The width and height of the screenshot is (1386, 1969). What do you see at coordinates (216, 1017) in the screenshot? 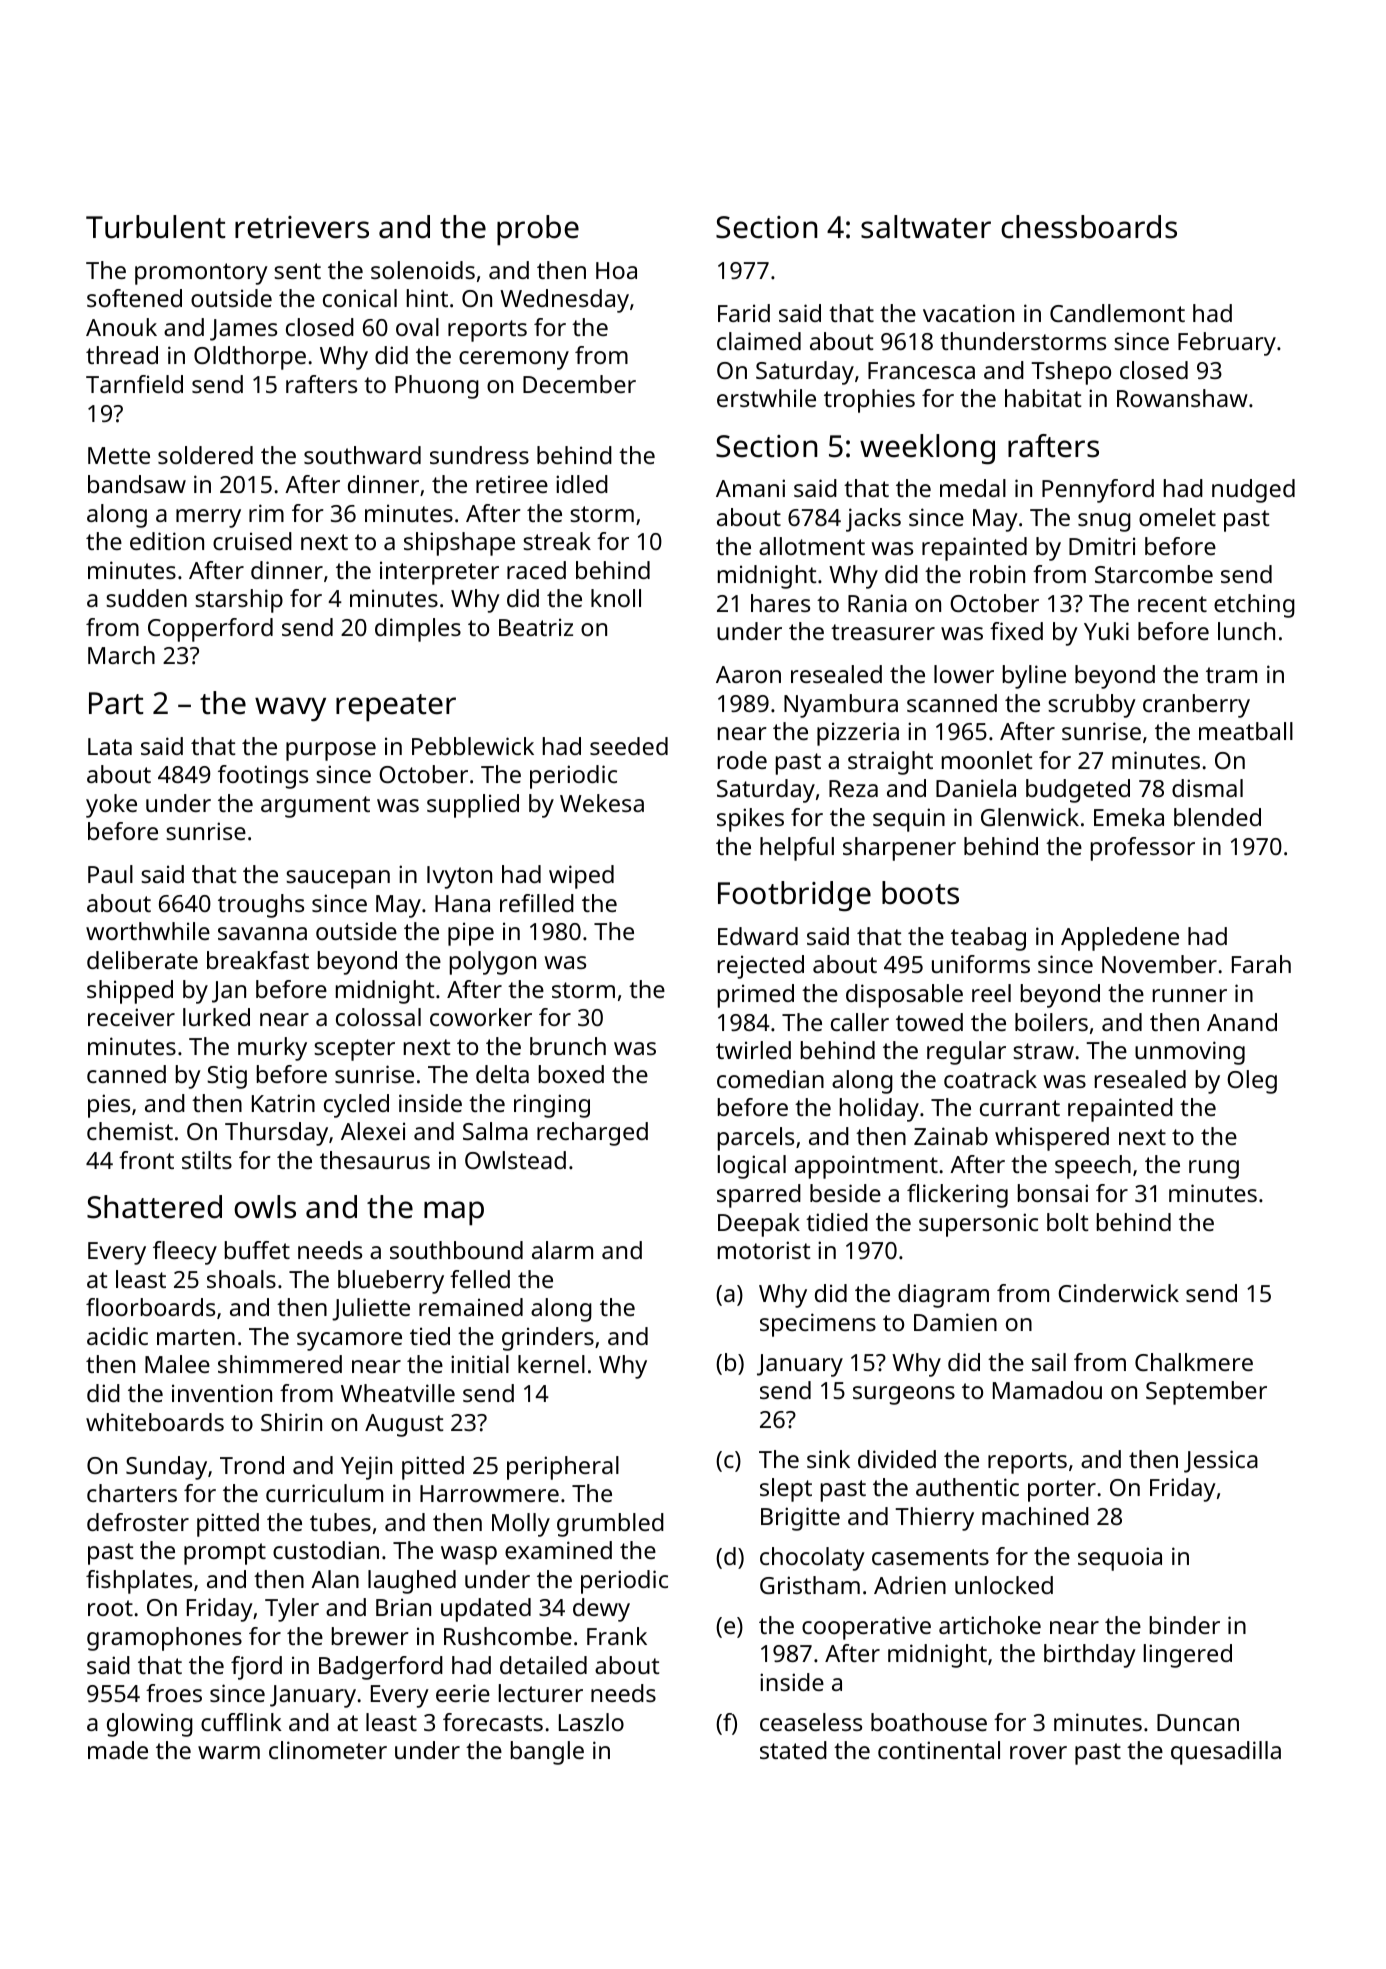
I see `lurked` at bounding box center [216, 1017].
